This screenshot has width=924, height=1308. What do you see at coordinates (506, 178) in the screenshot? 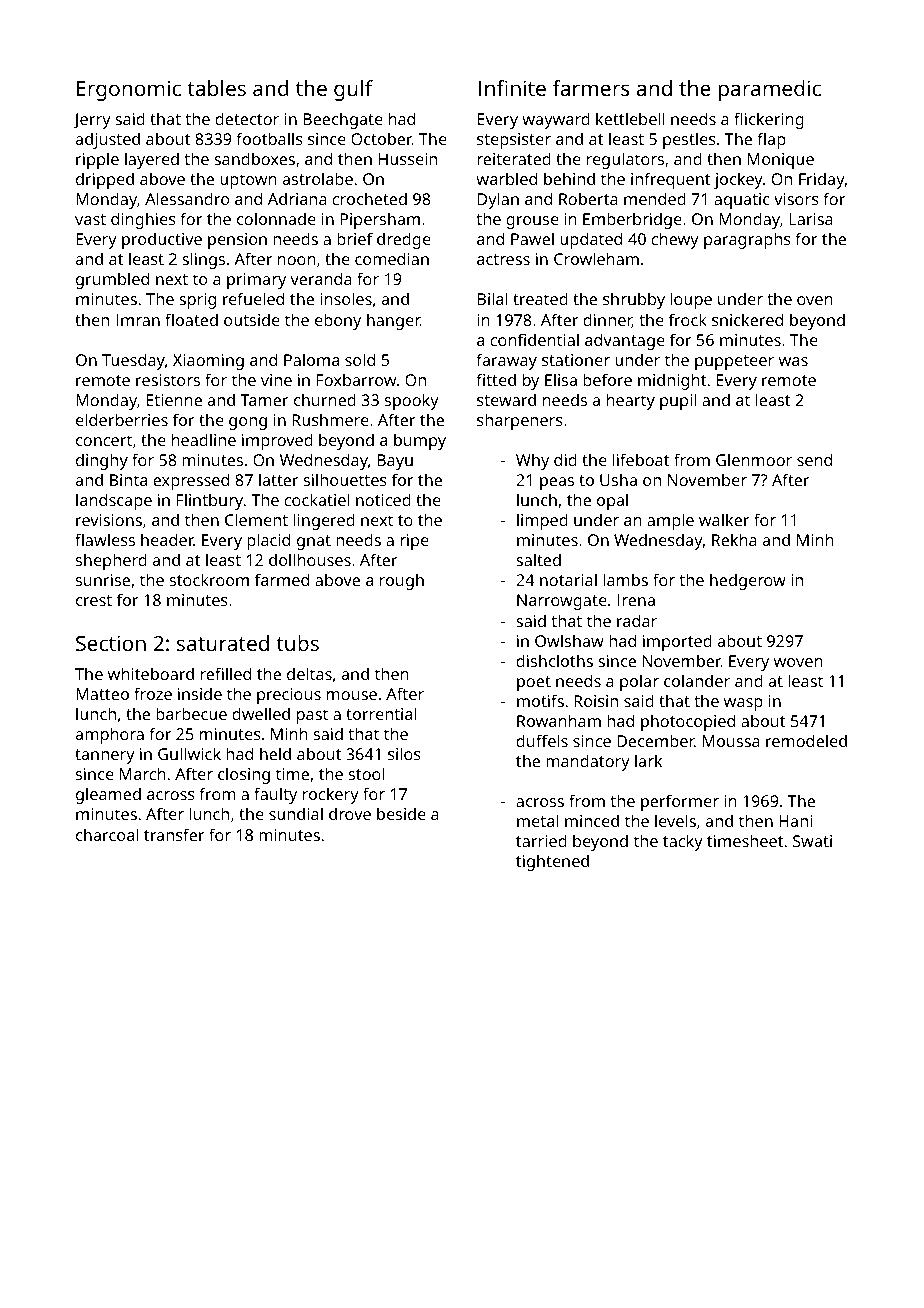
I see `warbled` at bounding box center [506, 178].
